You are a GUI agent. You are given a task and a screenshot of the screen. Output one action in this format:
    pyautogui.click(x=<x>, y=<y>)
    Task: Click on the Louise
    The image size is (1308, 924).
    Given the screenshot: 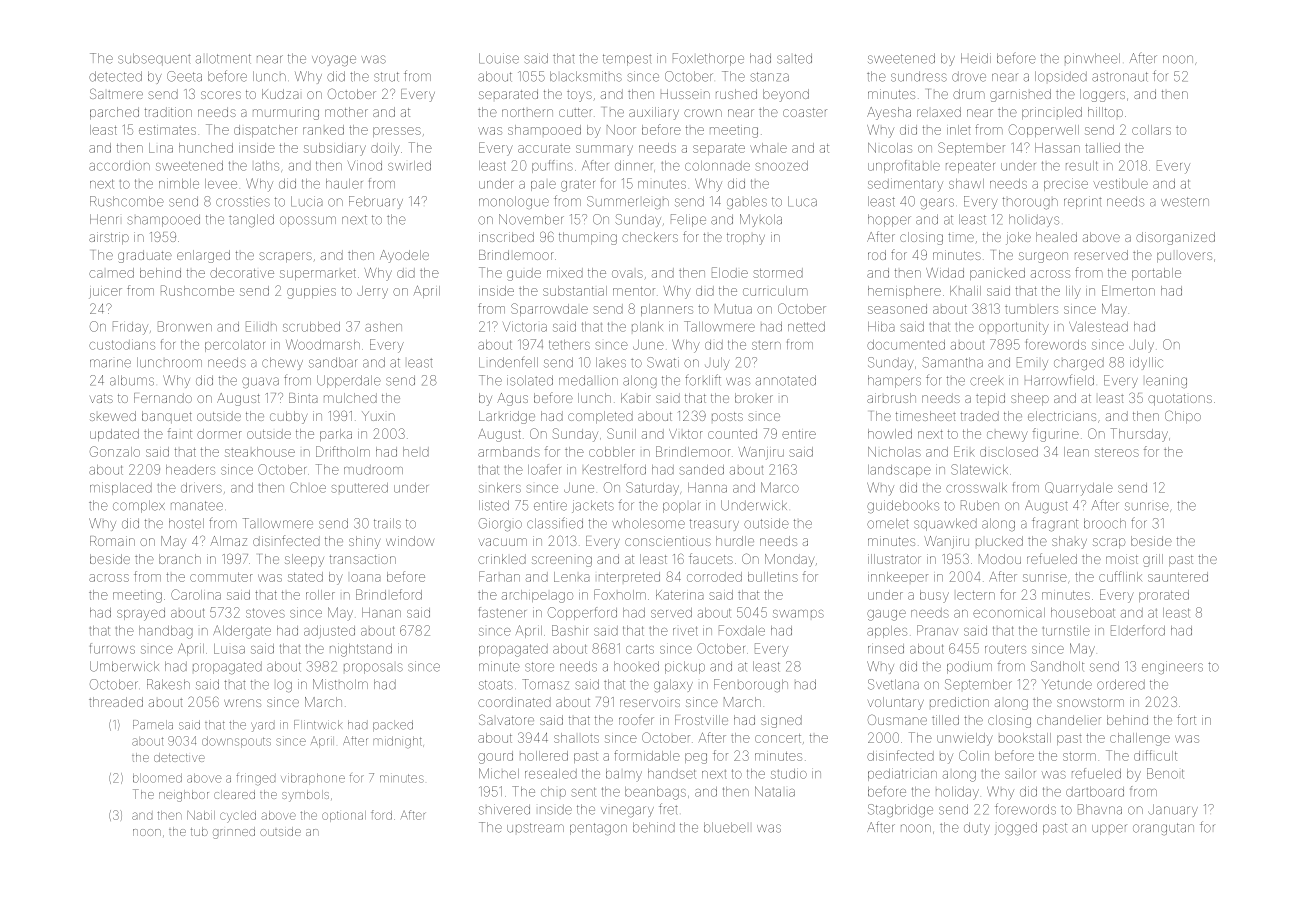 What is the action you would take?
    pyautogui.click(x=499, y=58)
